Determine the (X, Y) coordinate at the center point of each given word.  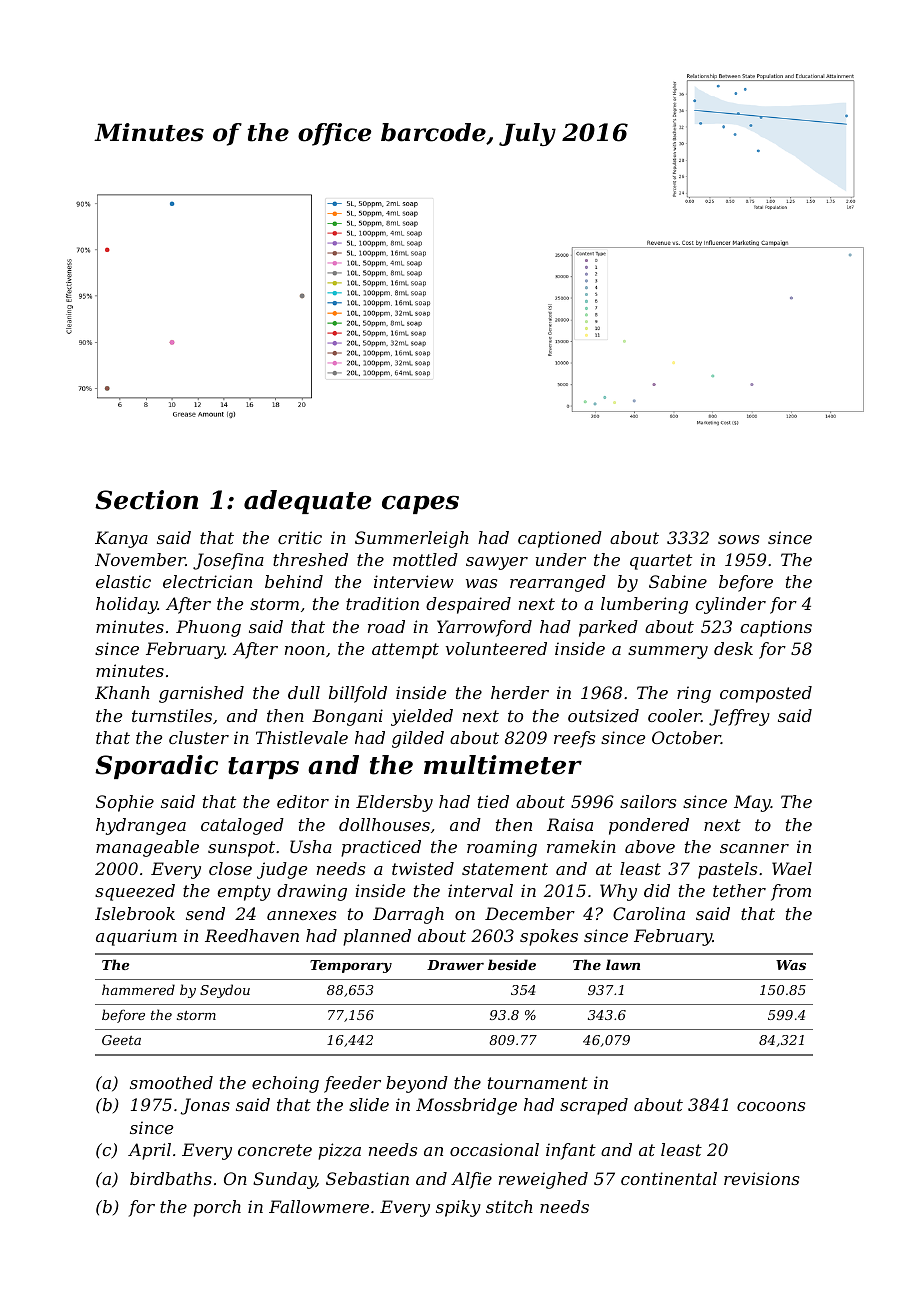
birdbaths (171, 1178)
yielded (422, 717)
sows (738, 539)
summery (668, 652)
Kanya (121, 539)
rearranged (558, 583)
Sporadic (156, 767)
